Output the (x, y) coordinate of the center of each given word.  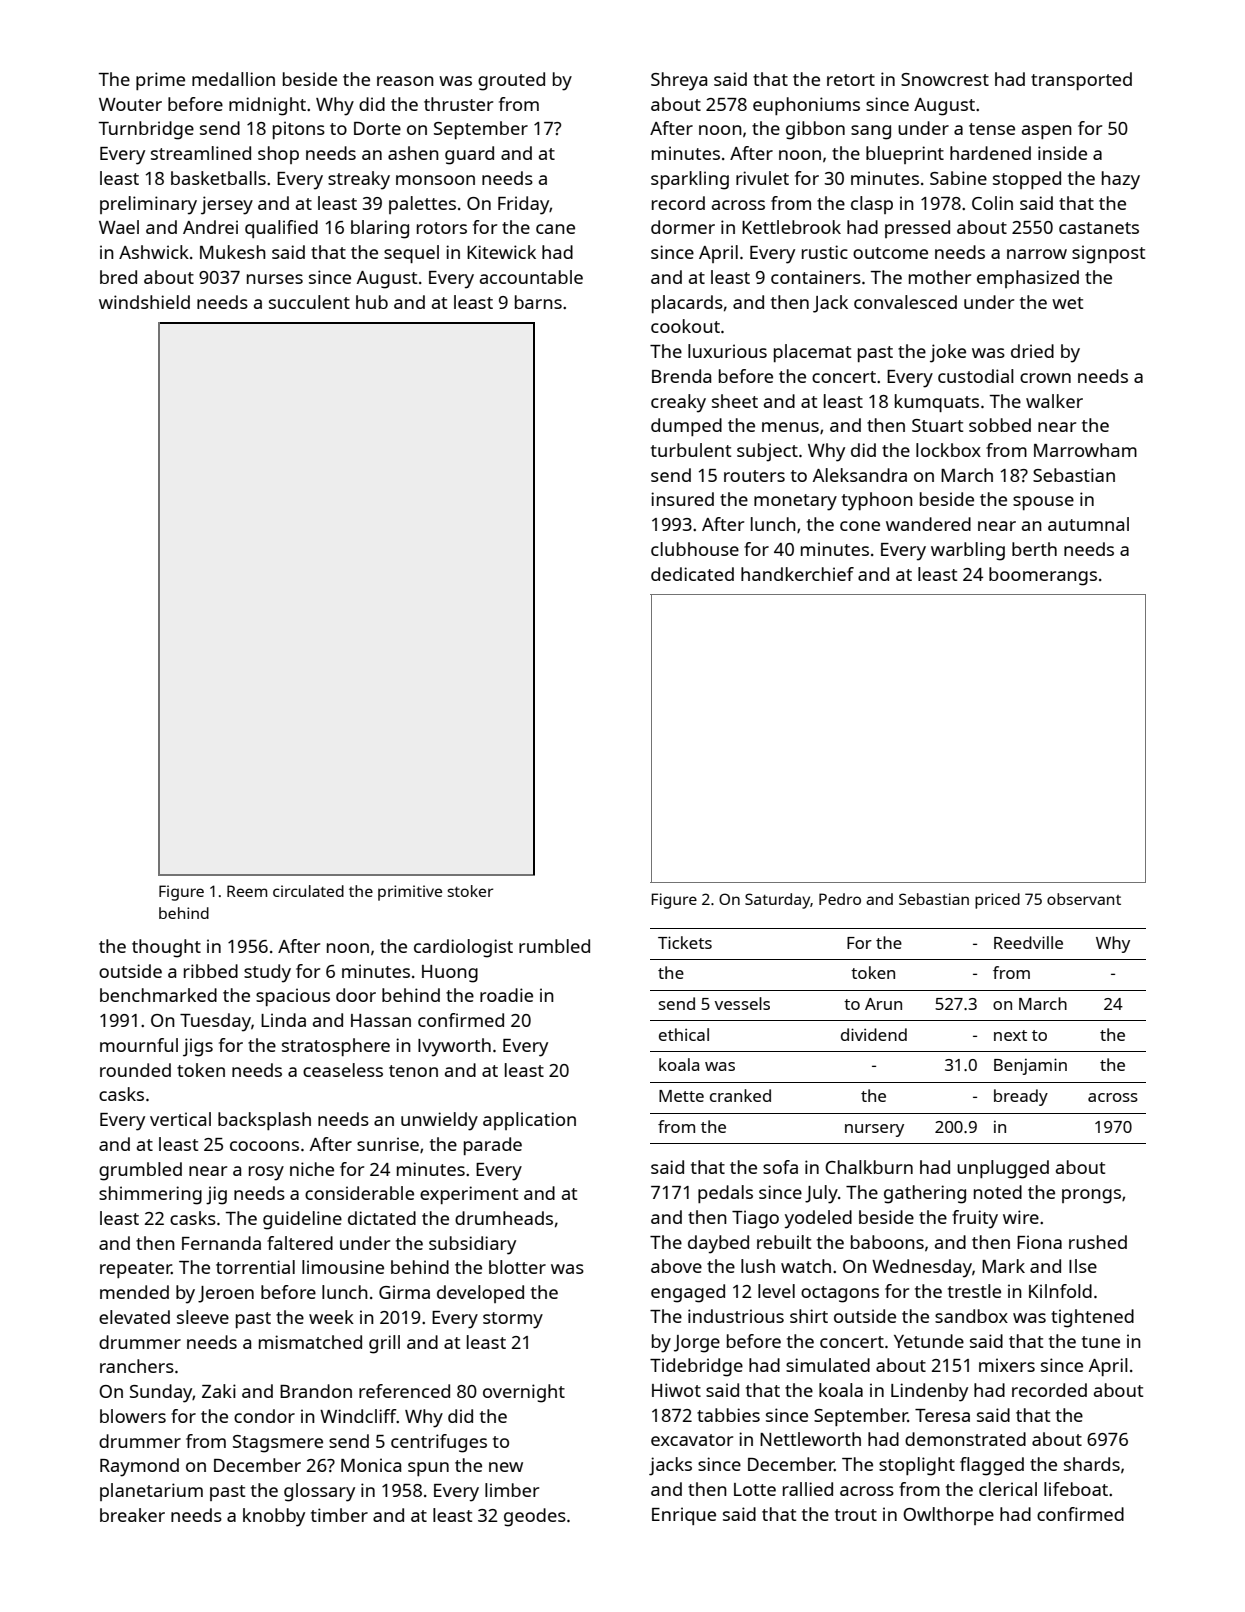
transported (1081, 81)
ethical (684, 1034)
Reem (247, 891)
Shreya (679, 81)
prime (160, 81)
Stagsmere (278, 1444)
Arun (883, 1004)
